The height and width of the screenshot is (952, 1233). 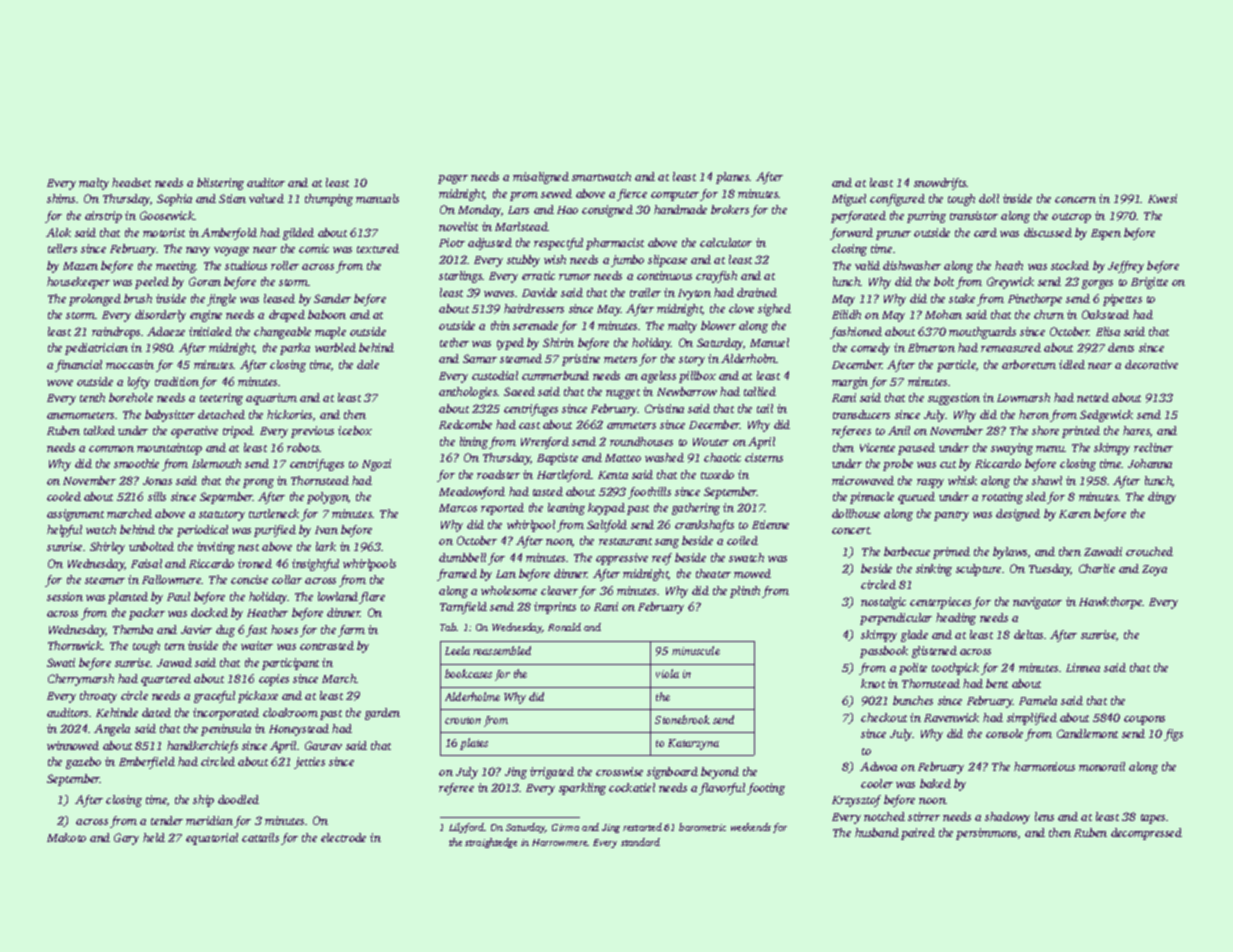 What do you see at coordinates (632, 195) in the screenshot?
I see `fierce` at bounding box center [632, 195].
